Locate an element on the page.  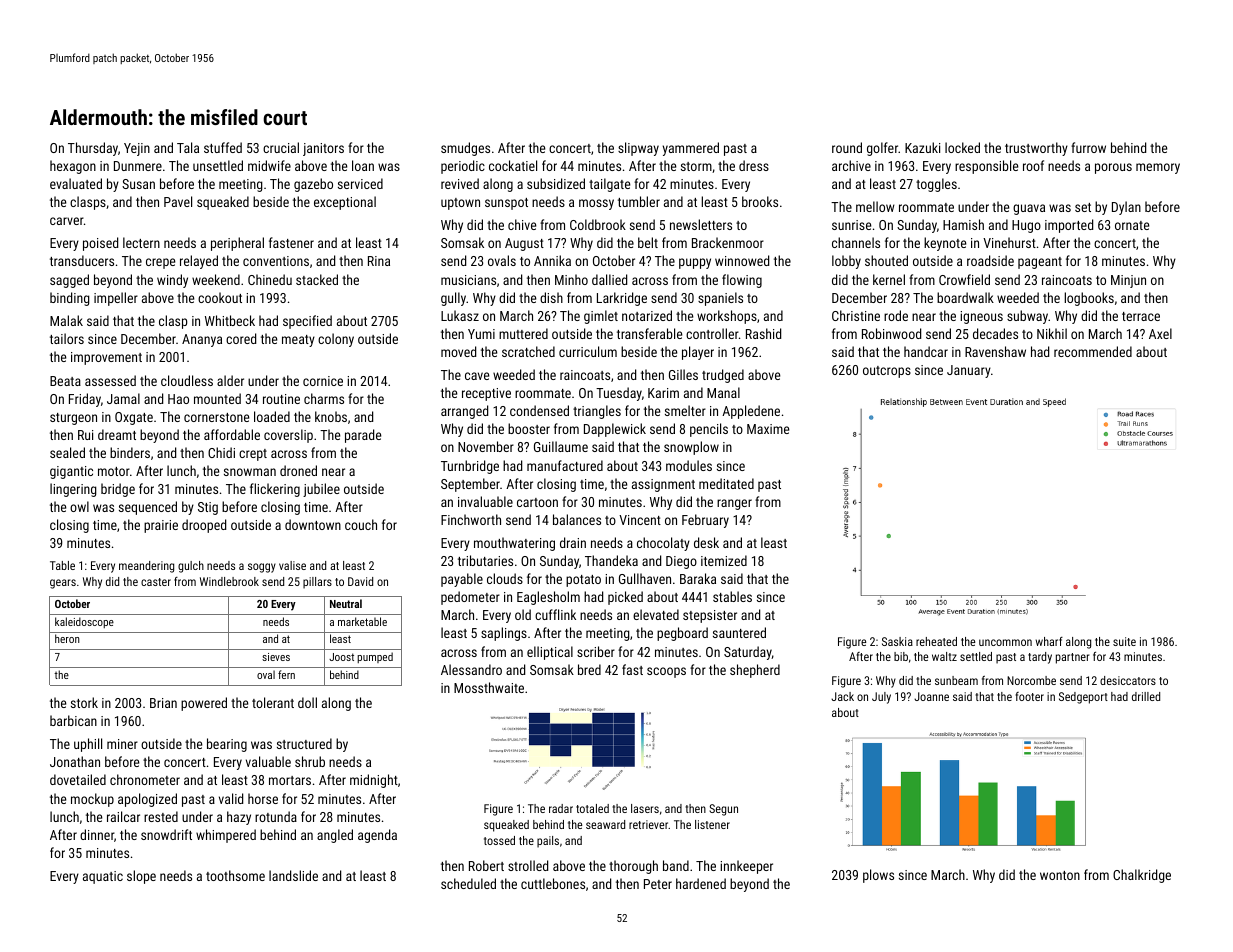
tumbler is located at coordinates (639, 201).
